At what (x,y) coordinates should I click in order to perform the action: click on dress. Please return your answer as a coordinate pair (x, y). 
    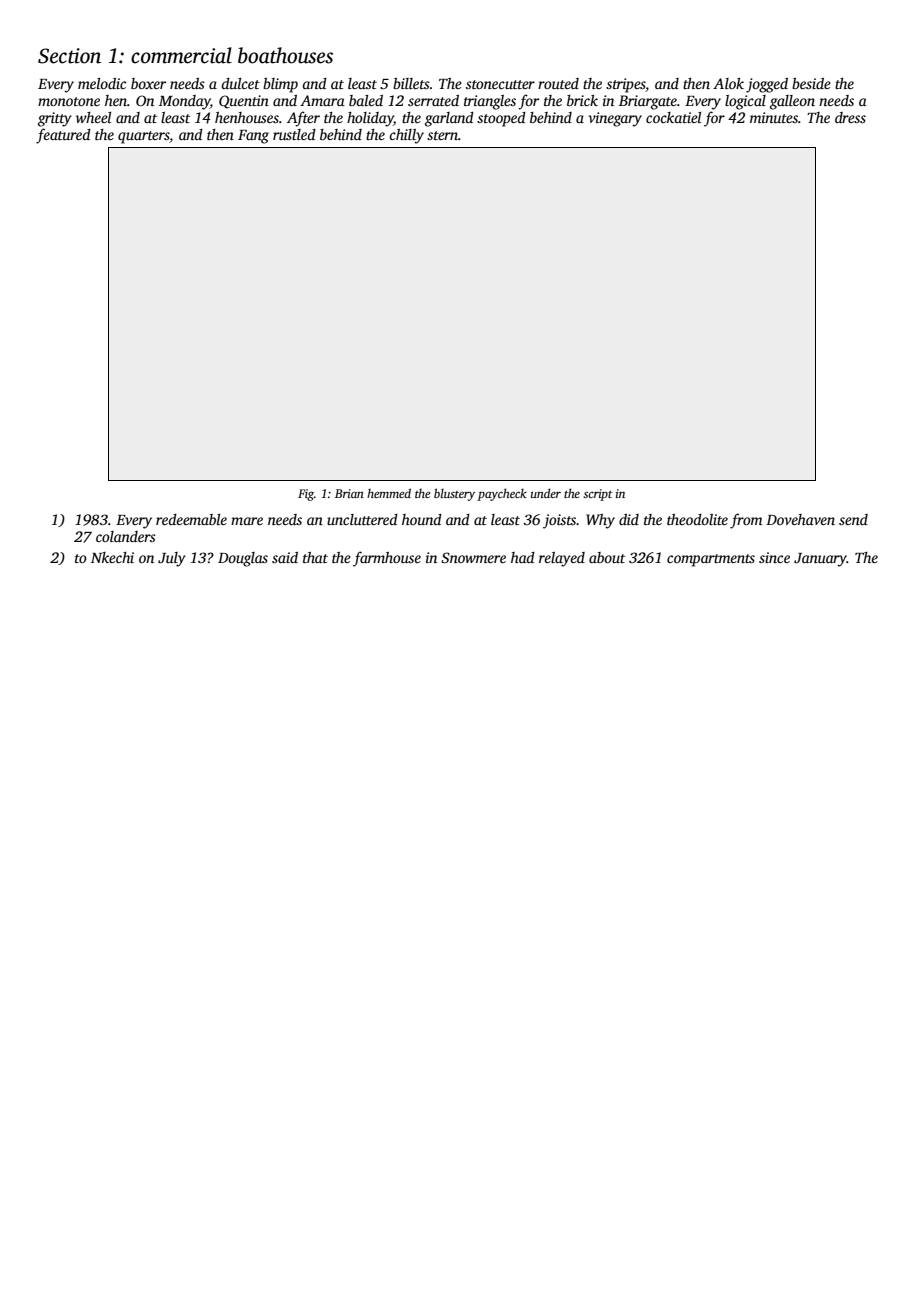
    Looking at the image, I should click on (850, 117).
